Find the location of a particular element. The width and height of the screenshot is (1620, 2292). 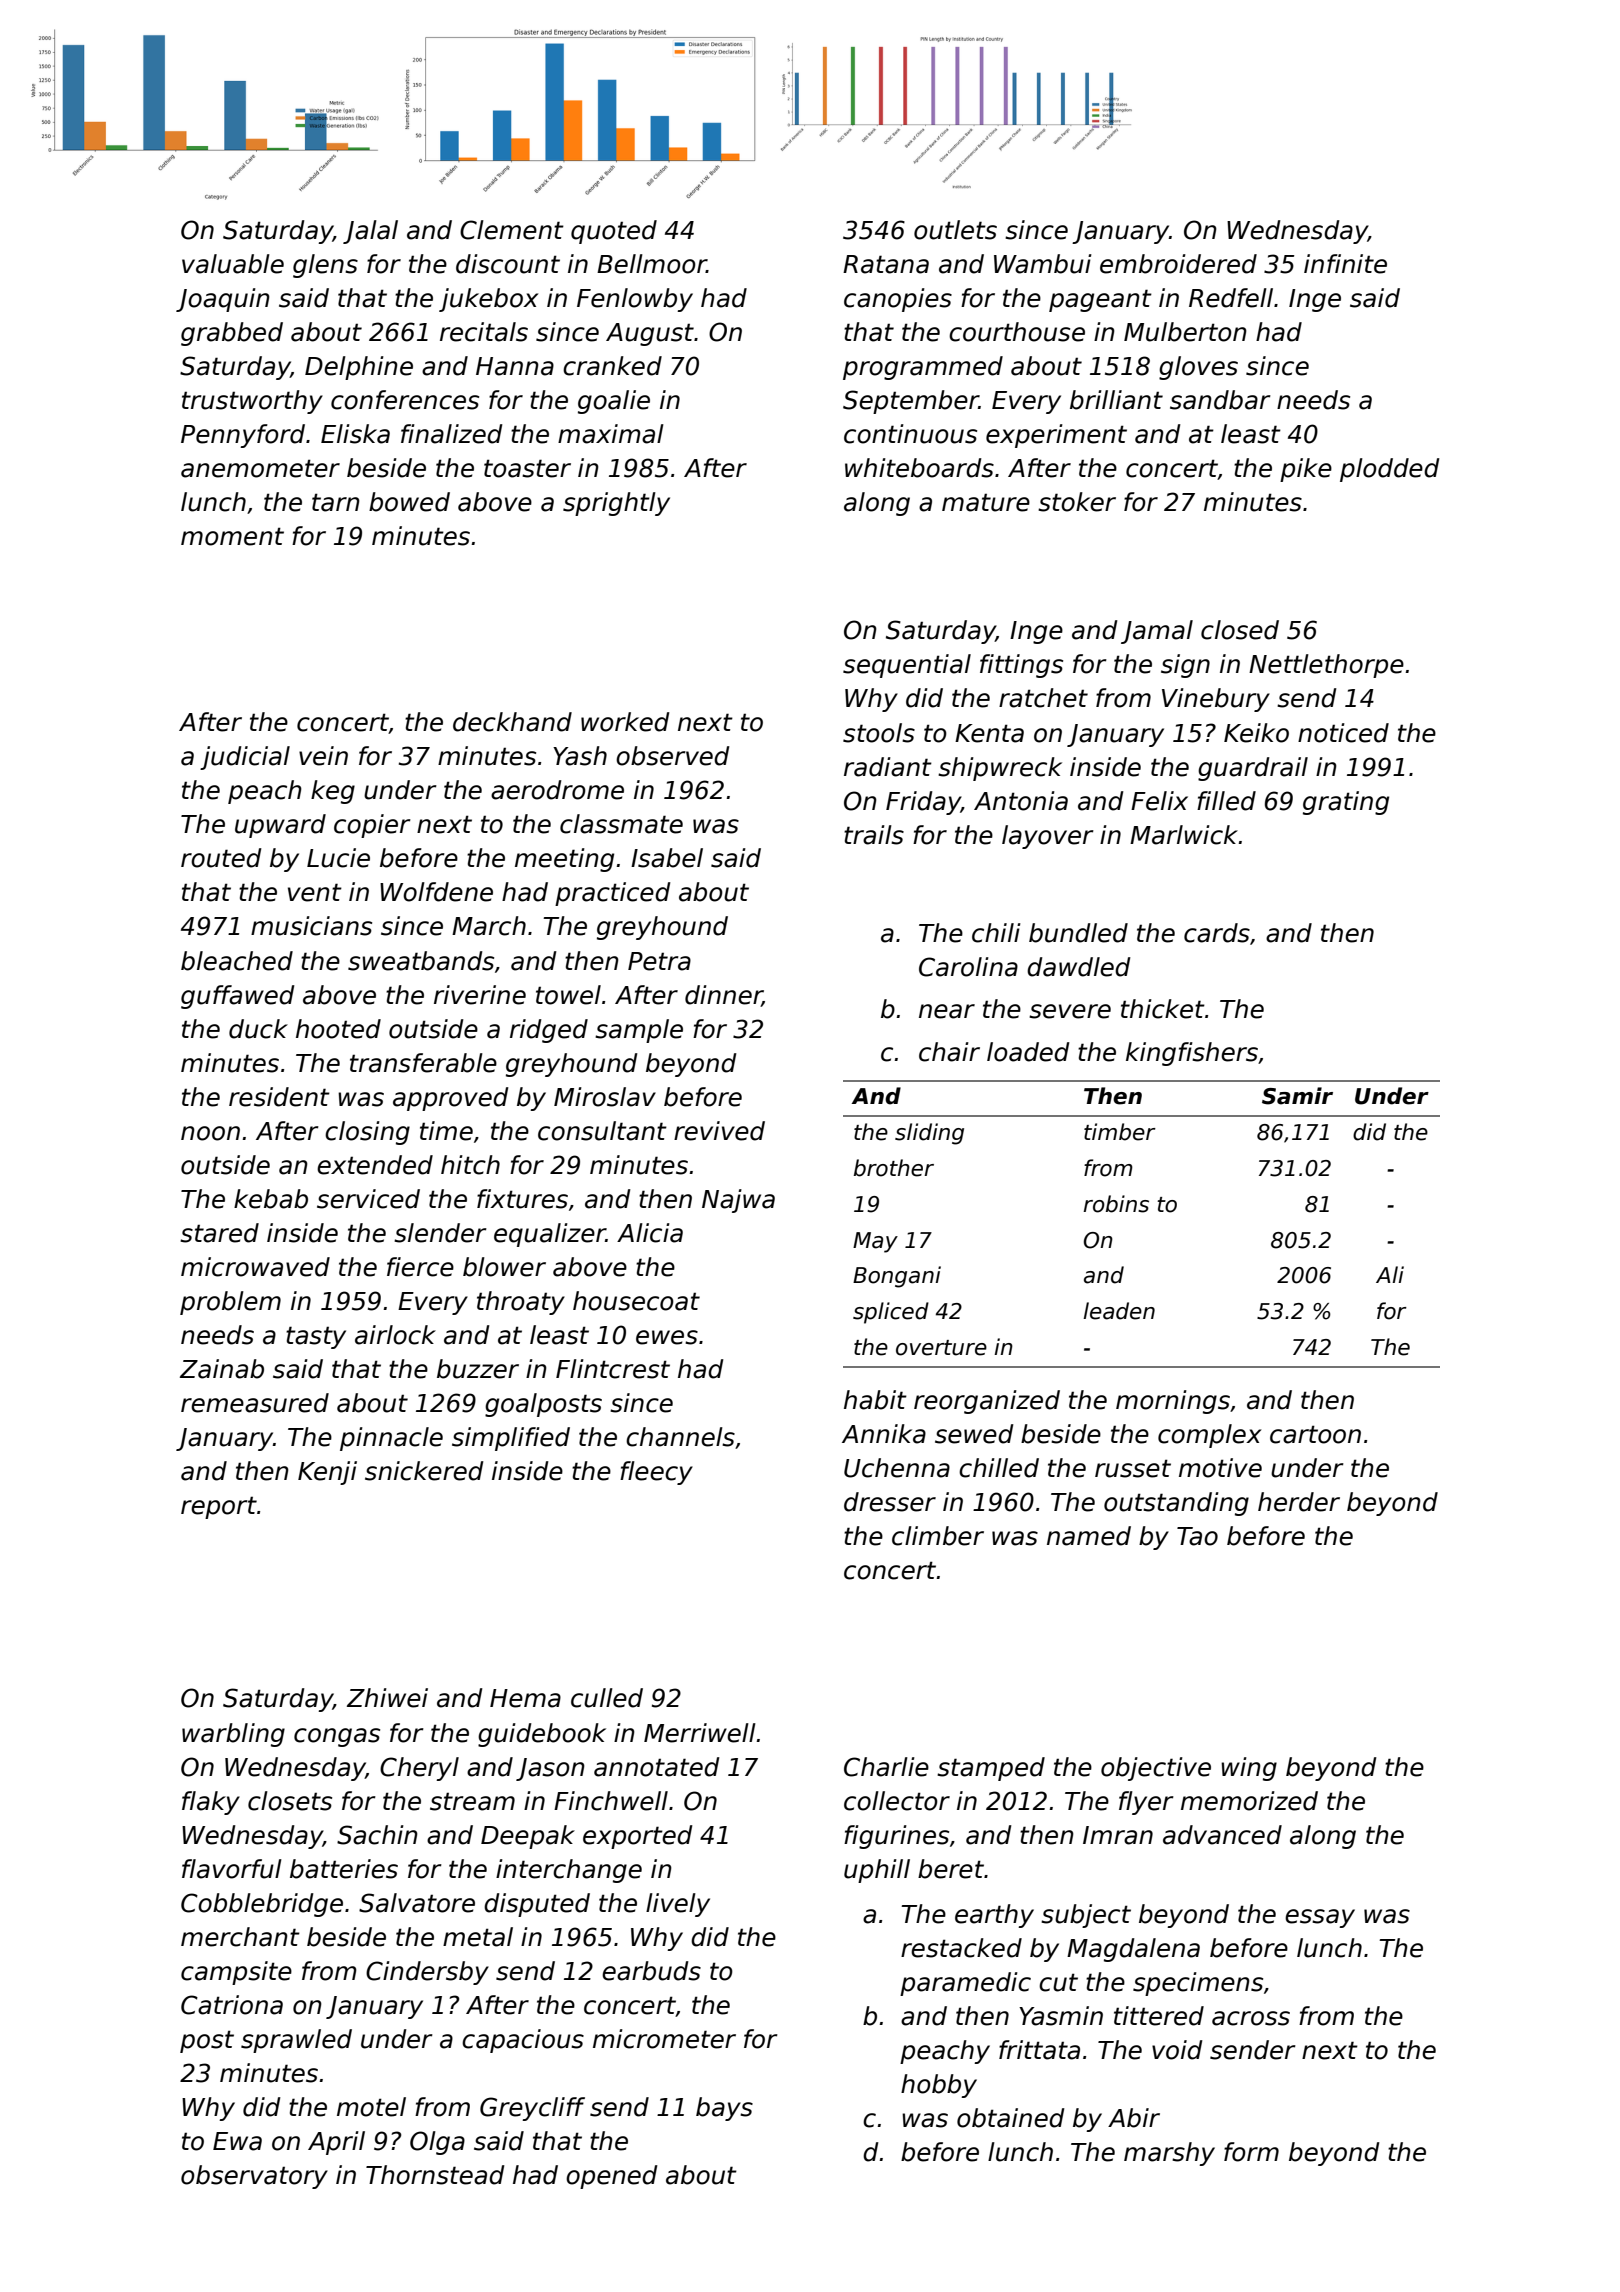

Tao is located at coordinates (1197, 1536).
